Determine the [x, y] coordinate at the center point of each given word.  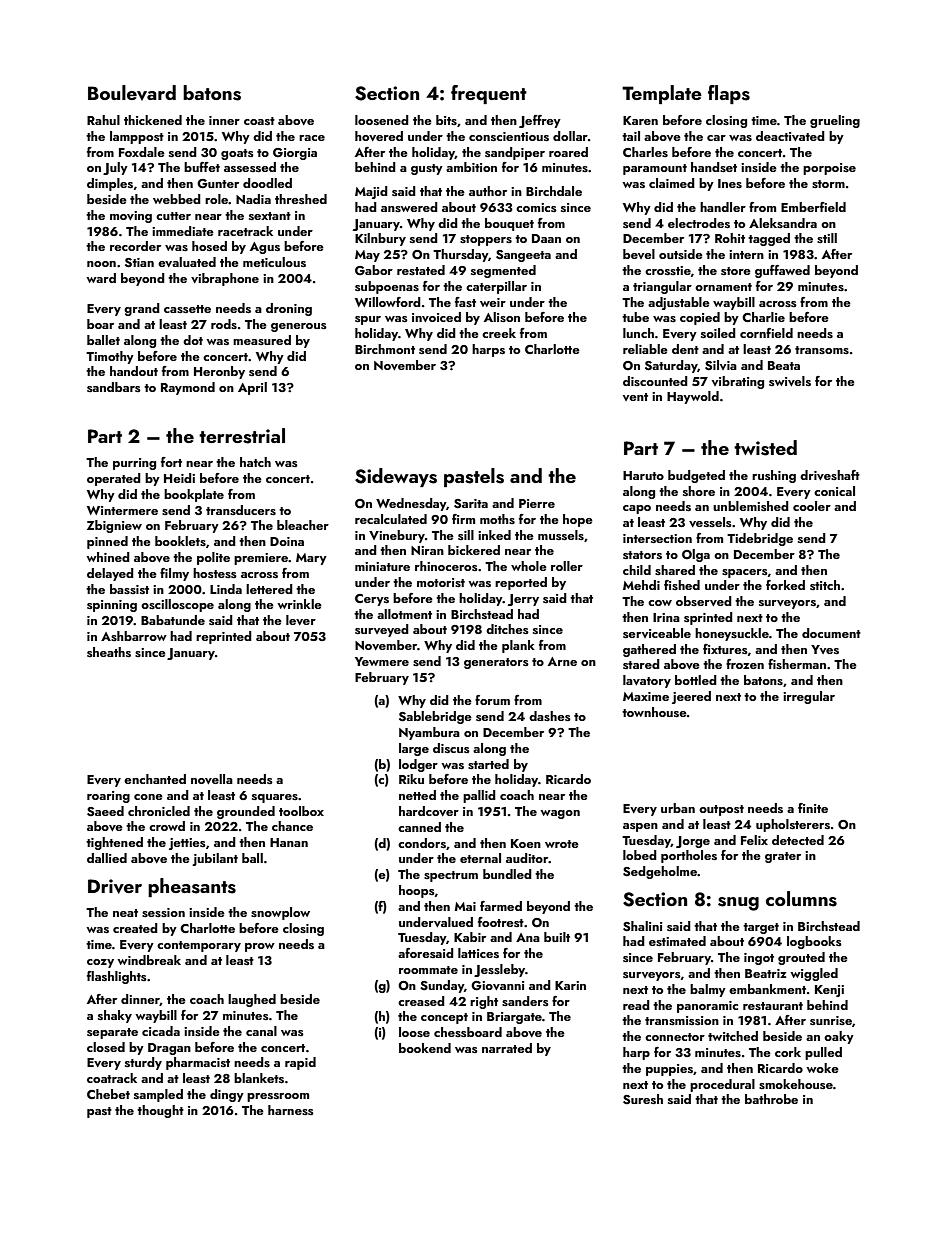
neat [125, 913]
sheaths [109, 652]
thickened [153, 120]
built [557, 937]
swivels [790, 381]
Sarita [471, 504]
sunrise [831, 1020]
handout [134, 371]
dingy [227, 1095]
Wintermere [122, 510]
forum [492, 700]
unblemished [751, 506]
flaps [729, 94]
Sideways [396, 477]
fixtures [725, 649]
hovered [379, 136]
